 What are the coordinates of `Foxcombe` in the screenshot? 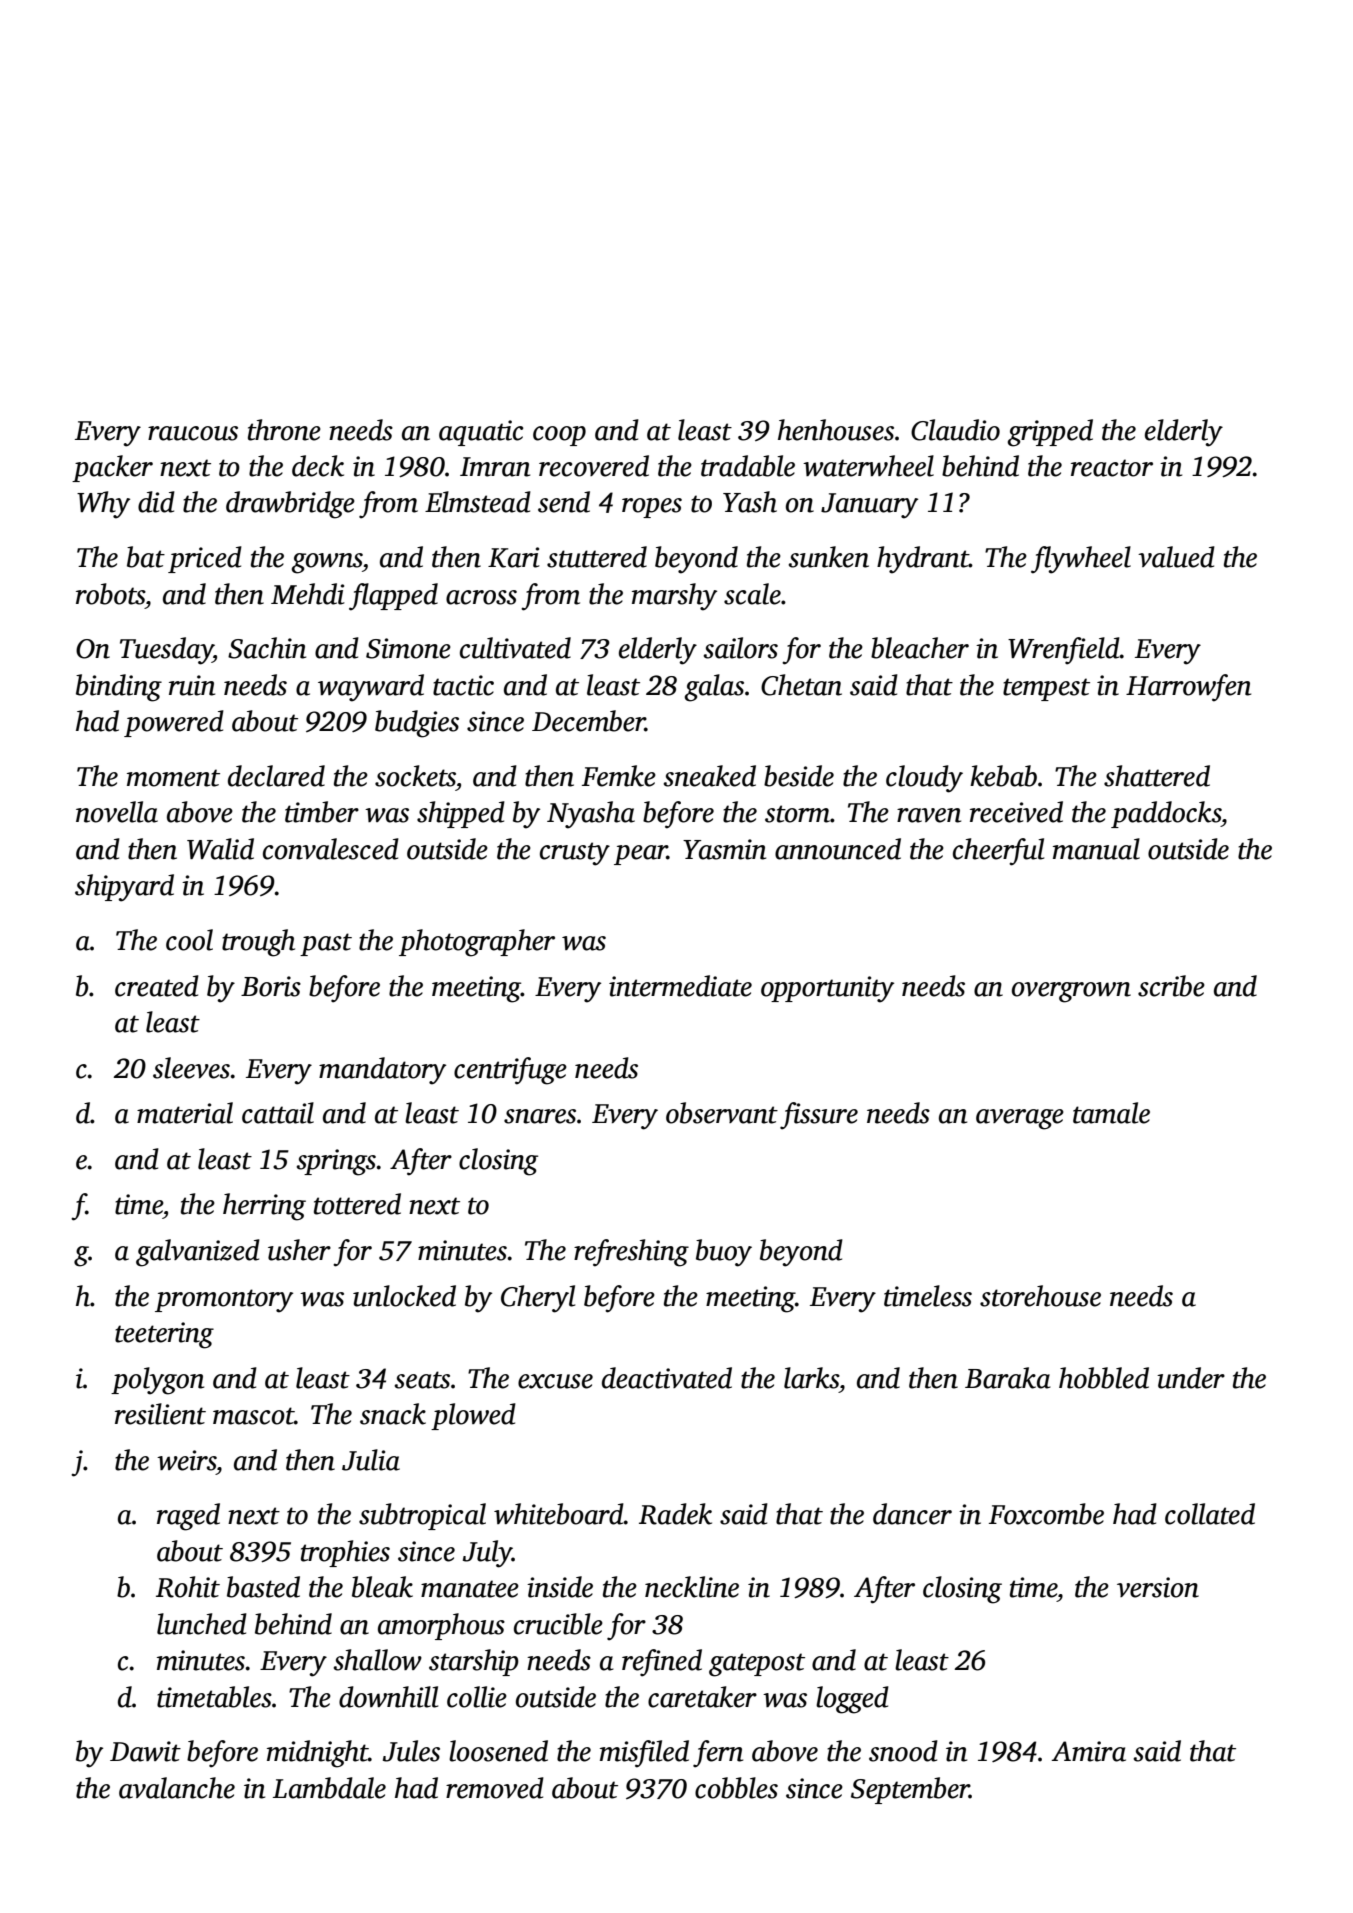 It's located at (1046, 1514).
